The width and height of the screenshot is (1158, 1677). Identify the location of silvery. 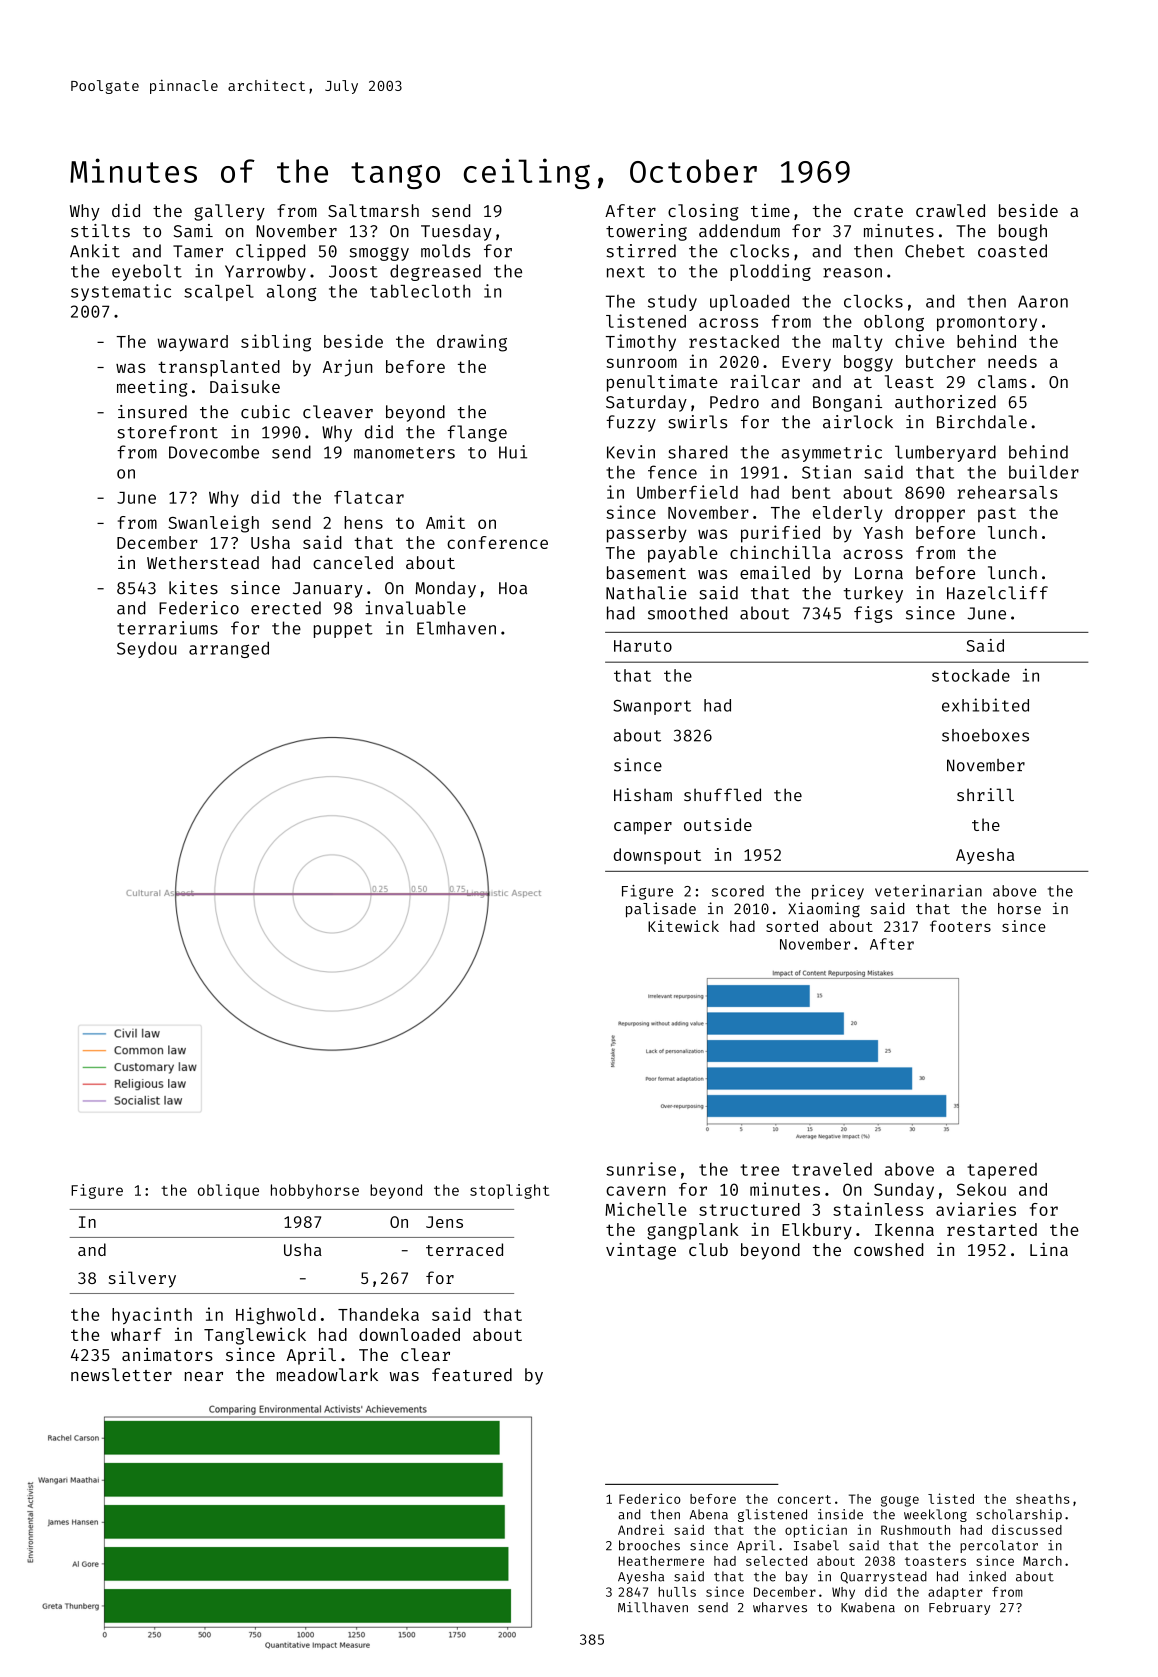
(142, 1279).
